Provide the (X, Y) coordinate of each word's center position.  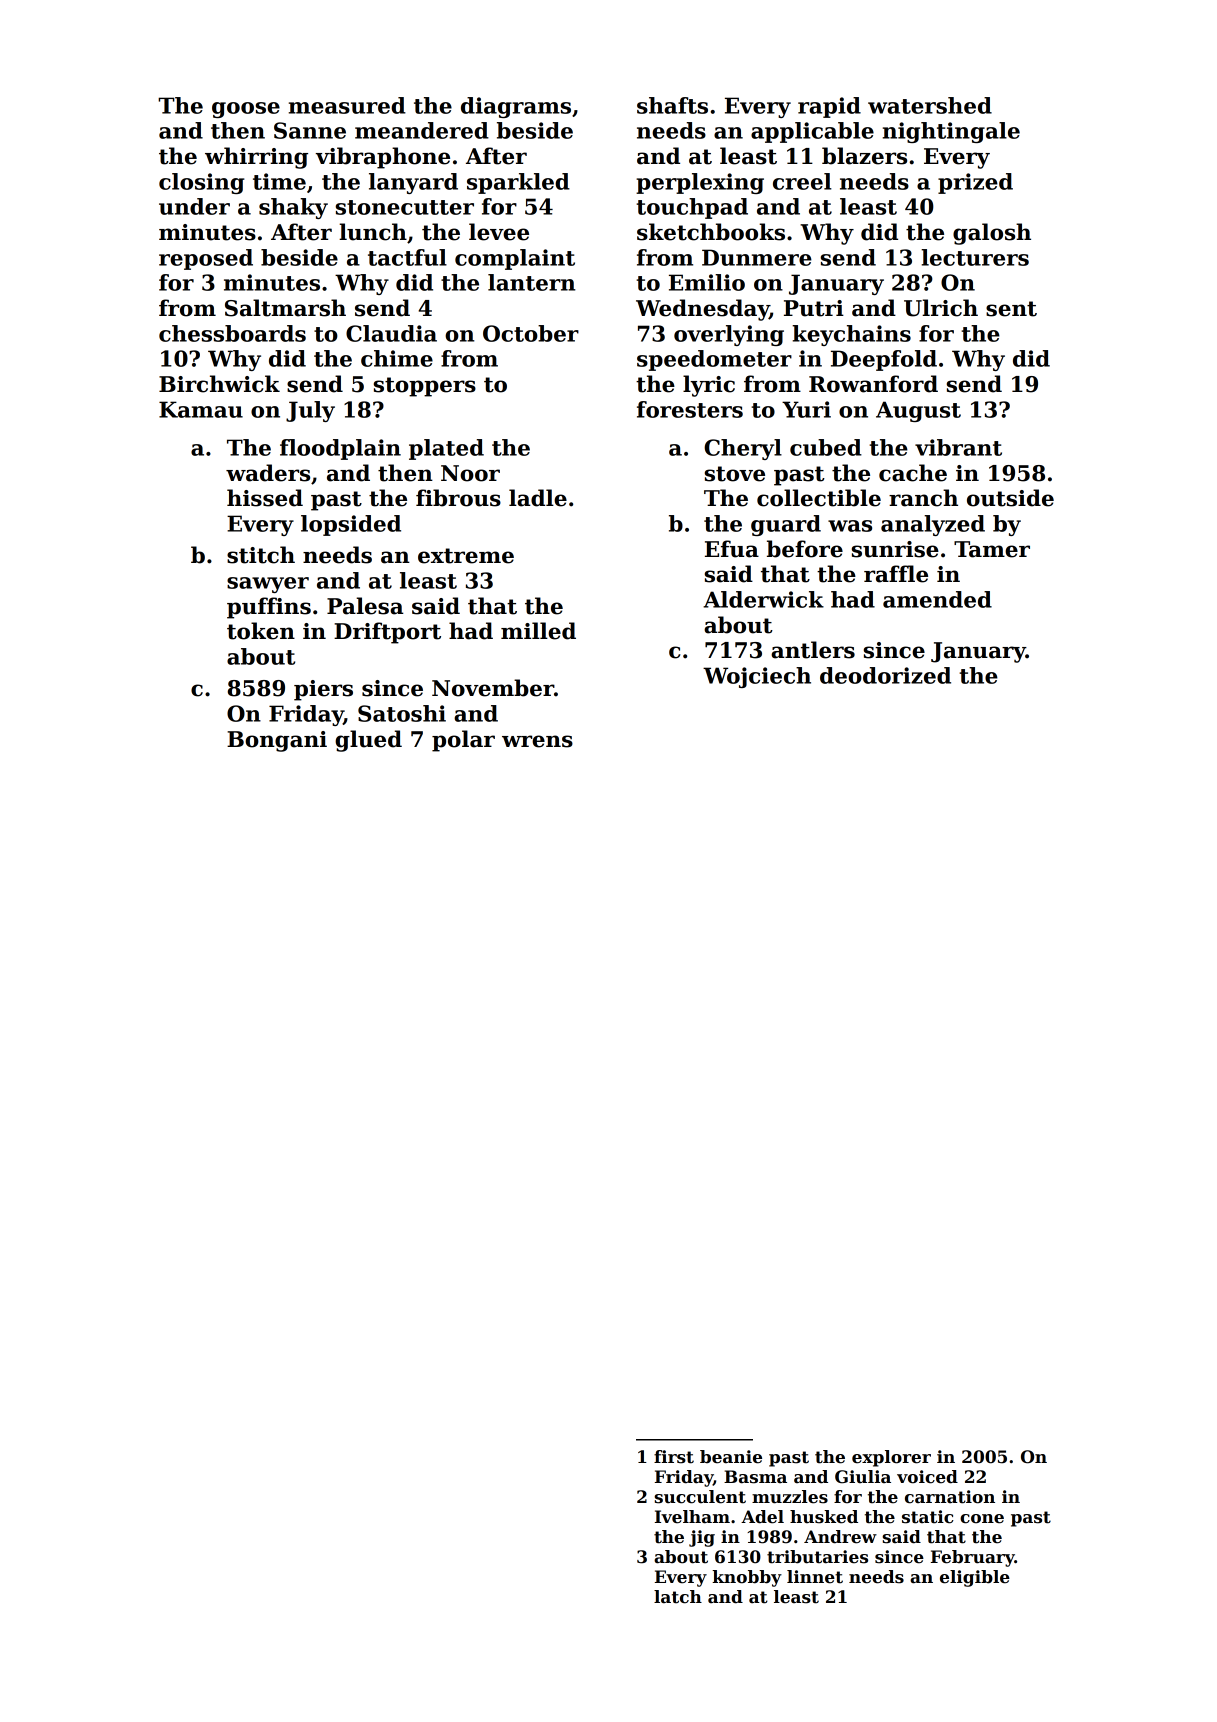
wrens (537, 741)
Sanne (310, 130)
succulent (700, 1497)
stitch (261, 555)
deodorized (885, 675)
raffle (896, 574)
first (674, 1457)
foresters (690, 409)
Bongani (277, 741)
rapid (829, 107)
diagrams (516, 107)
